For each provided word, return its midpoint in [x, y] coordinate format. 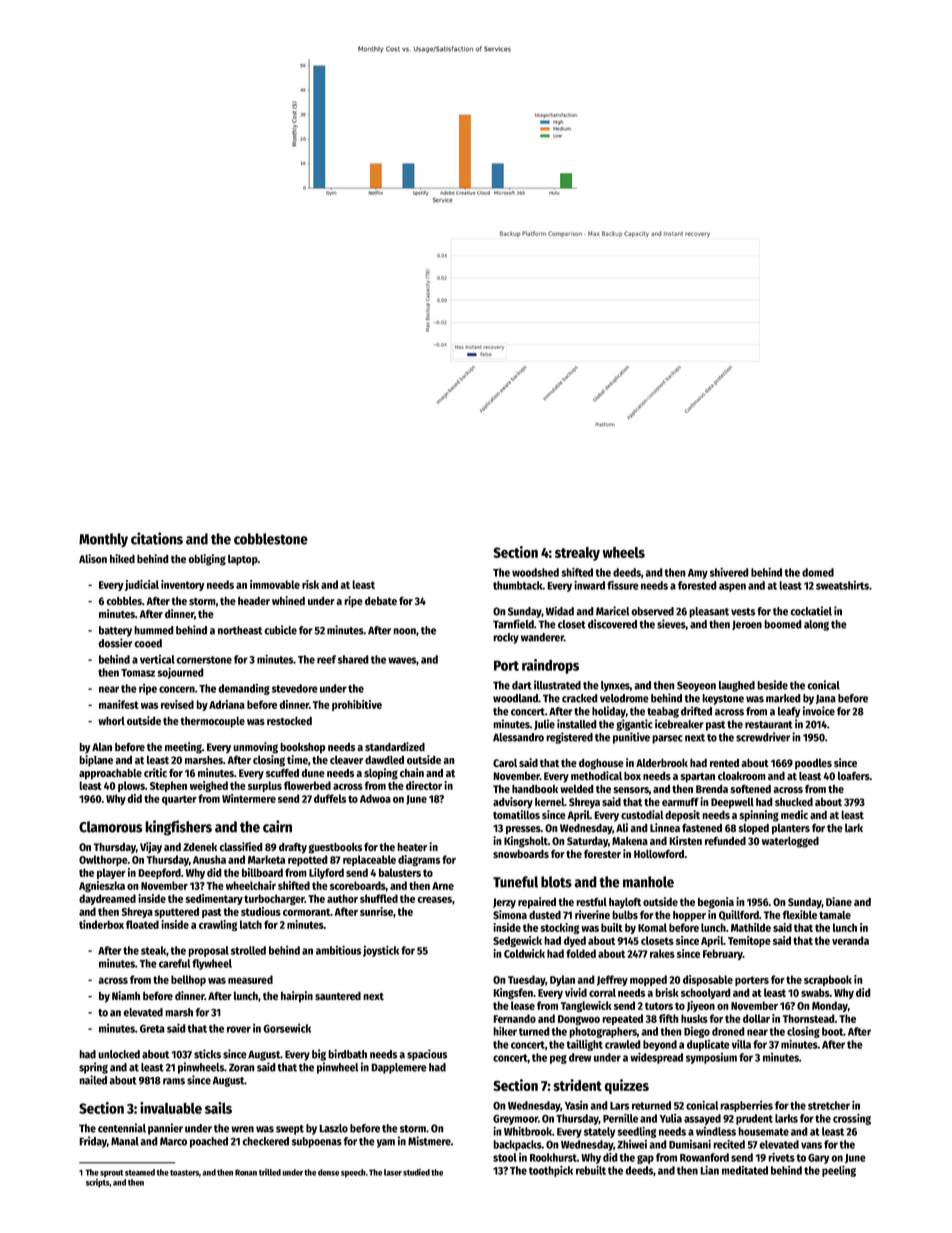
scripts [98, 1183]
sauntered [338, 996]
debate [381, 601]
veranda [850, 940]
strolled [248, 950]
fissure [623, 585]
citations [157, 538]
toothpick [551, 1171]
